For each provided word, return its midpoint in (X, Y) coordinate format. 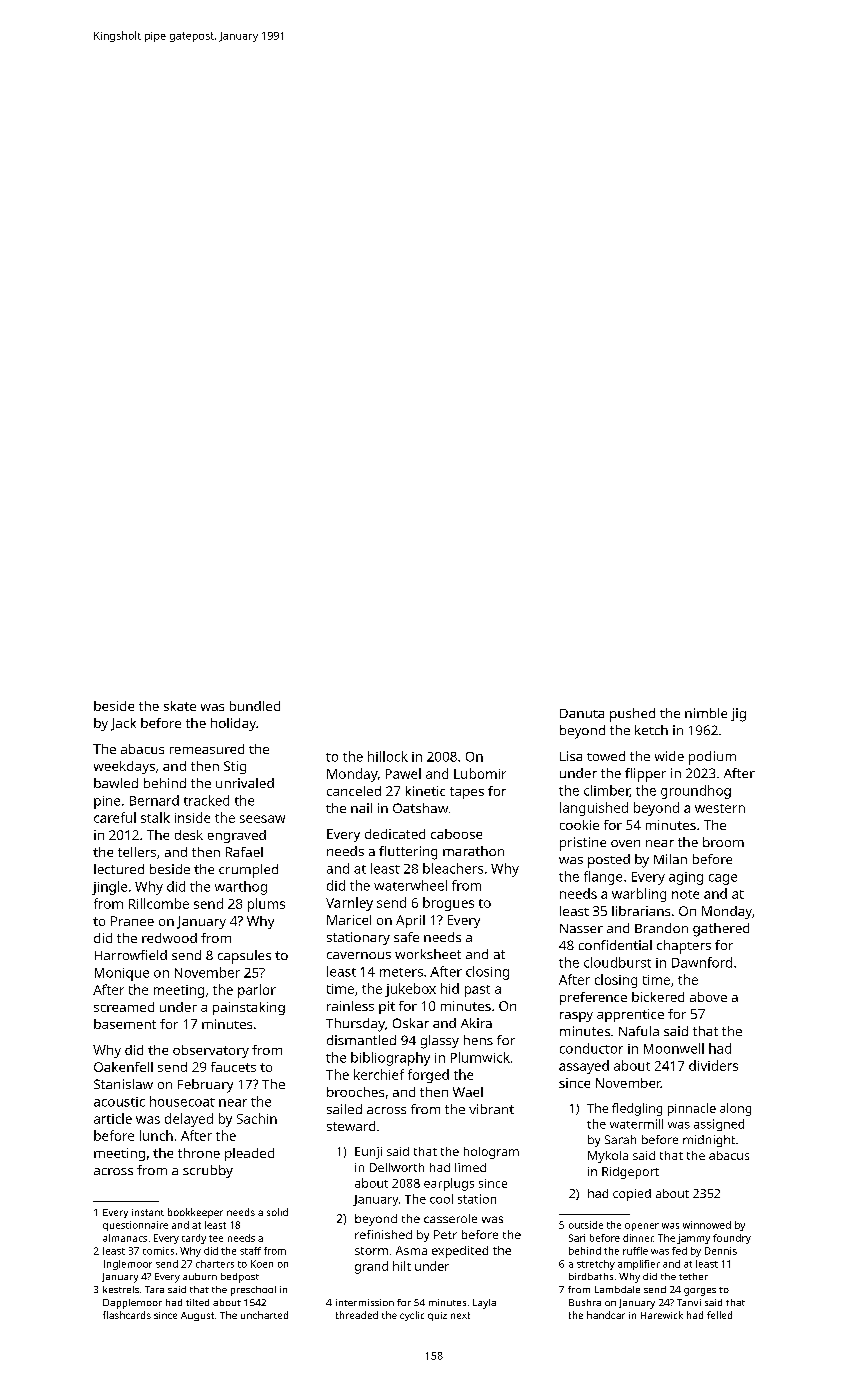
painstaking (249, 1008)
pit (387, 1007)
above (708, 997)
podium (712, 758)
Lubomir (480, 773)
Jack (123, 724)
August (197, 1316)
